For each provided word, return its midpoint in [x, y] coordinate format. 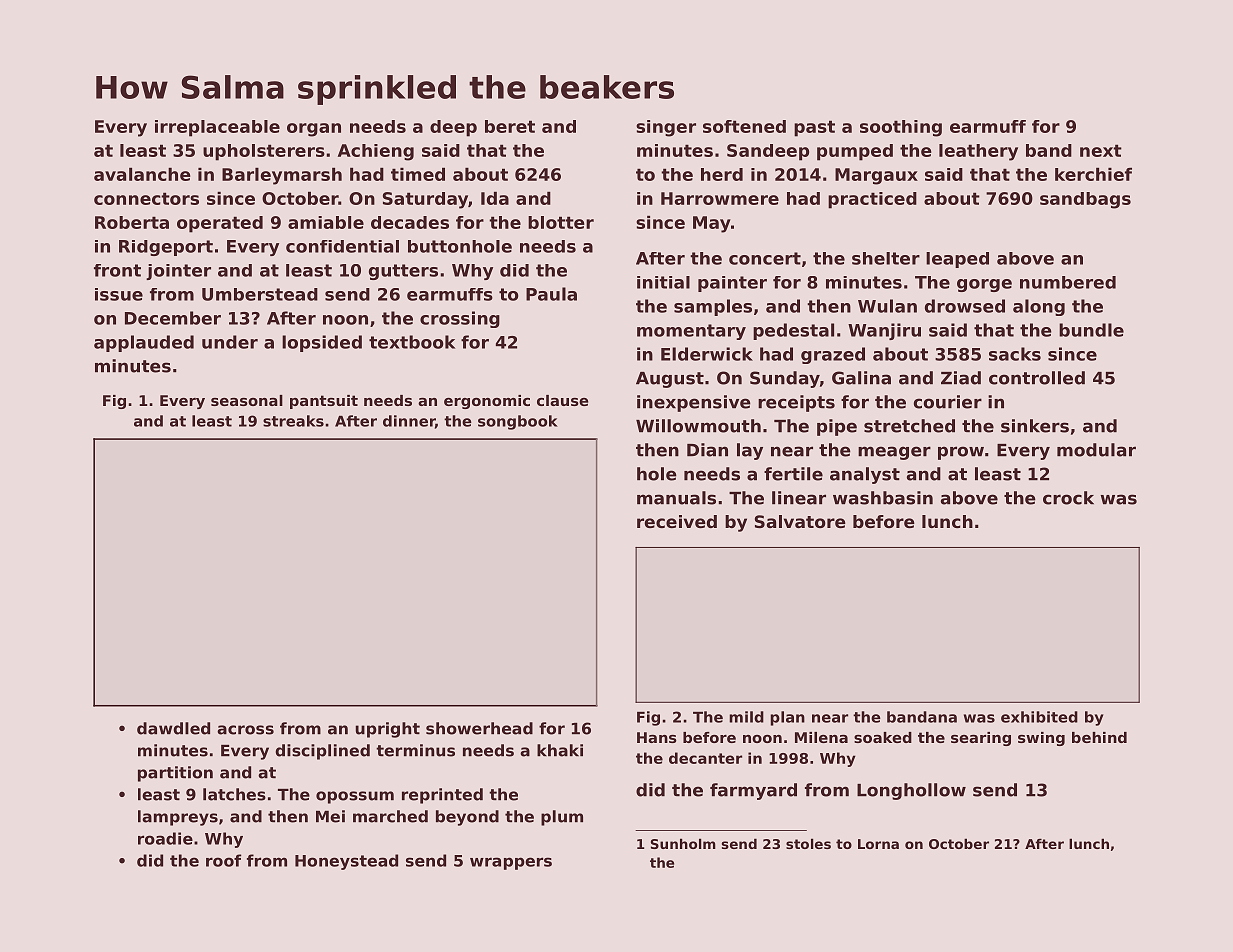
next [1101, 150]
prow [961, 453]
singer [666, 128]
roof [223, 860]
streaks [293, 421]
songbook [518, 422]
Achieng [376, 152]
